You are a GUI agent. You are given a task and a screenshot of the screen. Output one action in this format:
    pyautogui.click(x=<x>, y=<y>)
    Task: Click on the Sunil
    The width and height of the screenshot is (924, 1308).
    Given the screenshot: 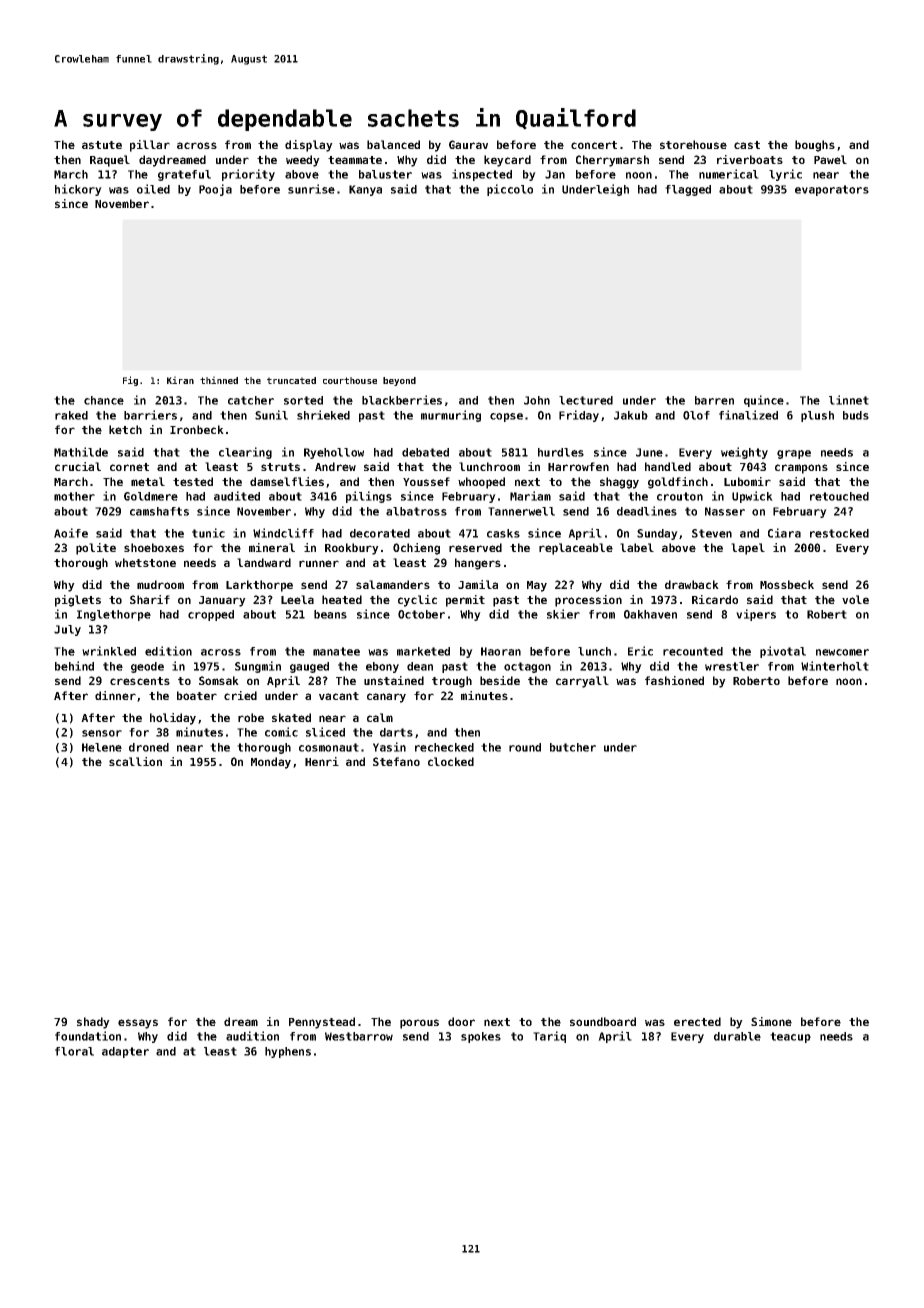 What is the action you would take?
    pyautogui.click(x=271, y=415)
